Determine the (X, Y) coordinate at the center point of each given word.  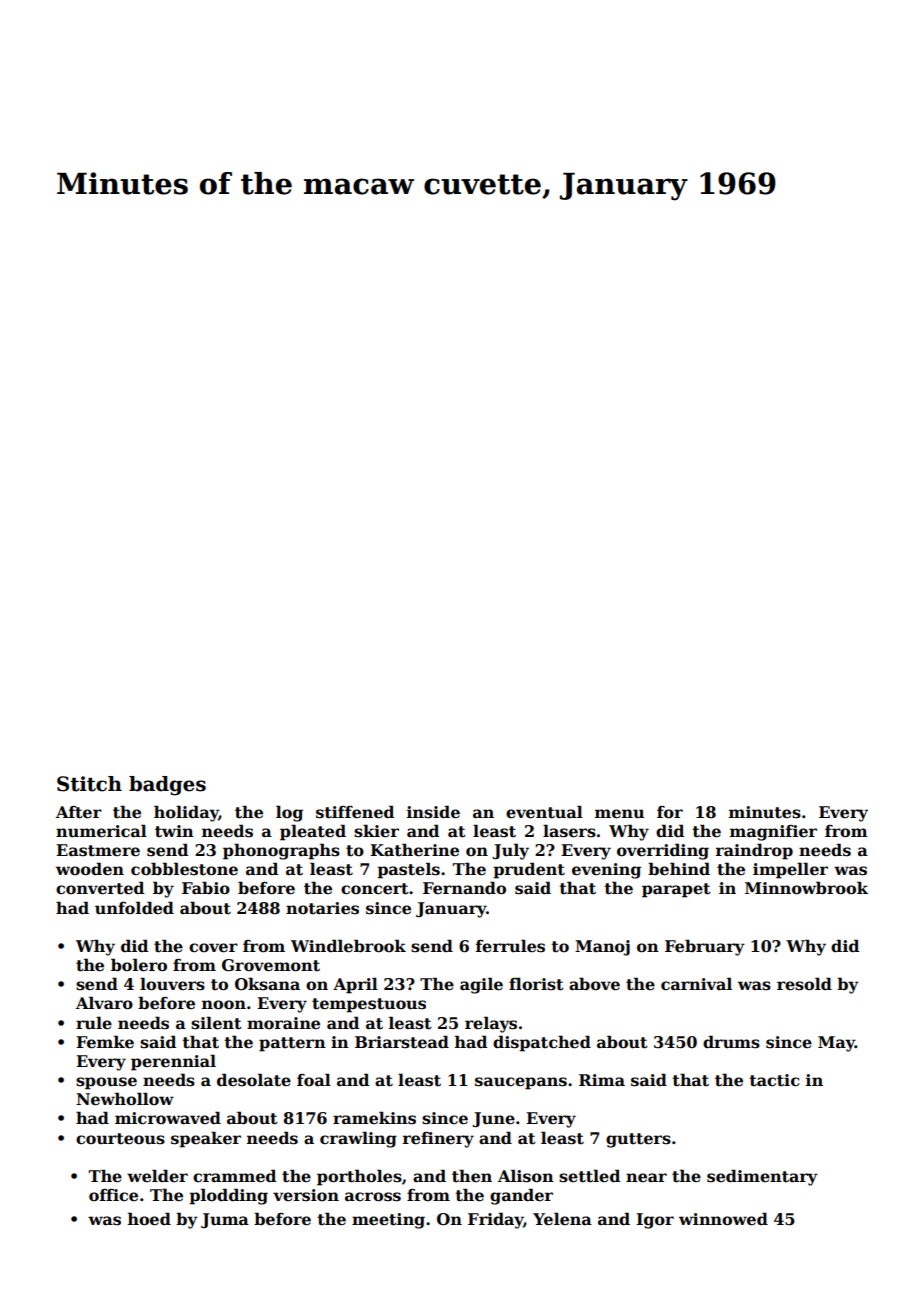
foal (314, 1079)
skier (376, 831)
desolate (254, 1080)
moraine (283, 1023)
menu (619, 814)
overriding (663, 851)
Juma (225, 1220)
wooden (90, 869)
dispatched (542, 1043)
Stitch (89, 784)
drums (731, 1042)
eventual (544, 812)
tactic (774, 1080)
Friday (495, 1220)
